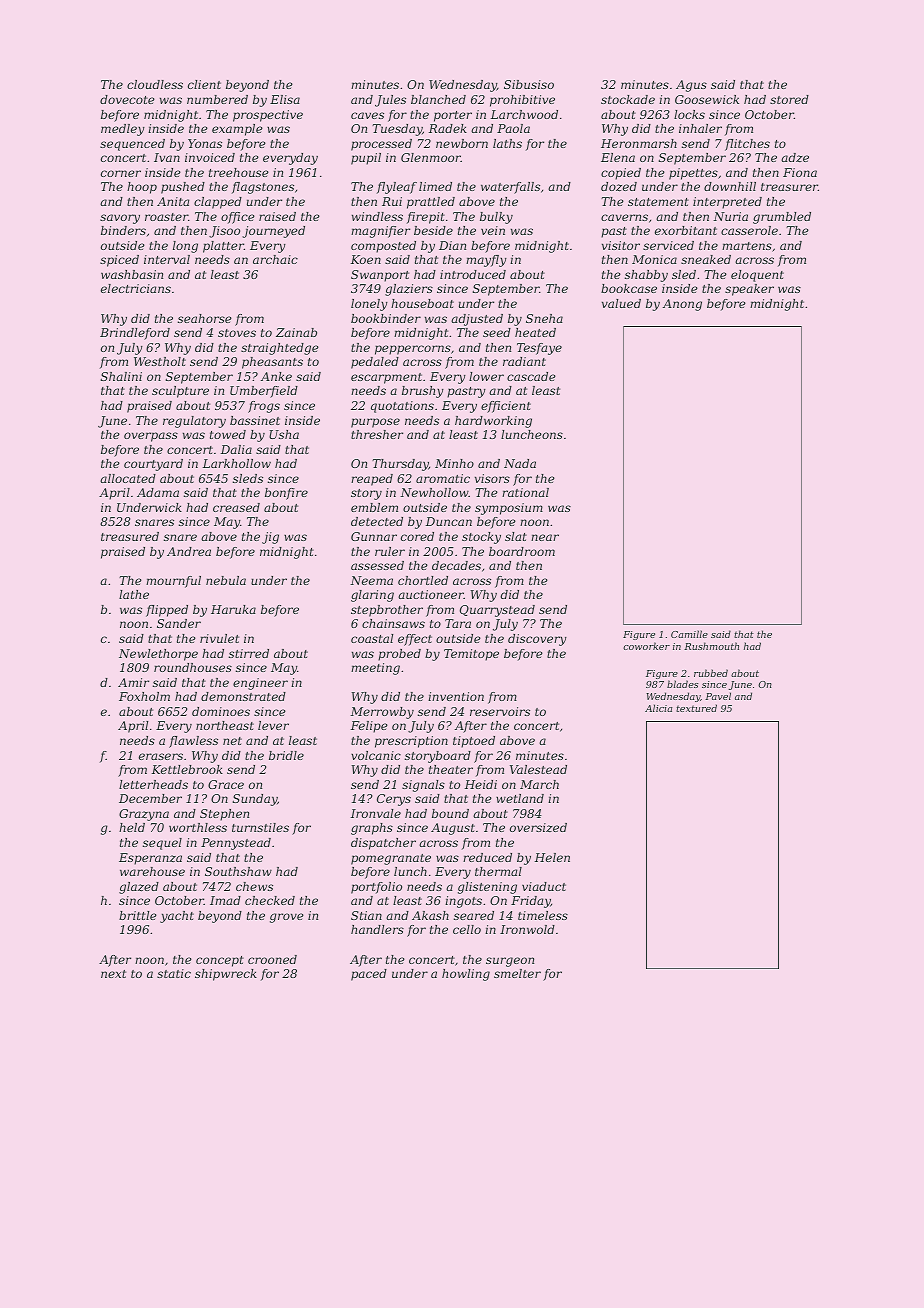  What do you see at coordinates (711, 673) in the screenshot?
I see `rubbed` at bounding box center [711, 673].
